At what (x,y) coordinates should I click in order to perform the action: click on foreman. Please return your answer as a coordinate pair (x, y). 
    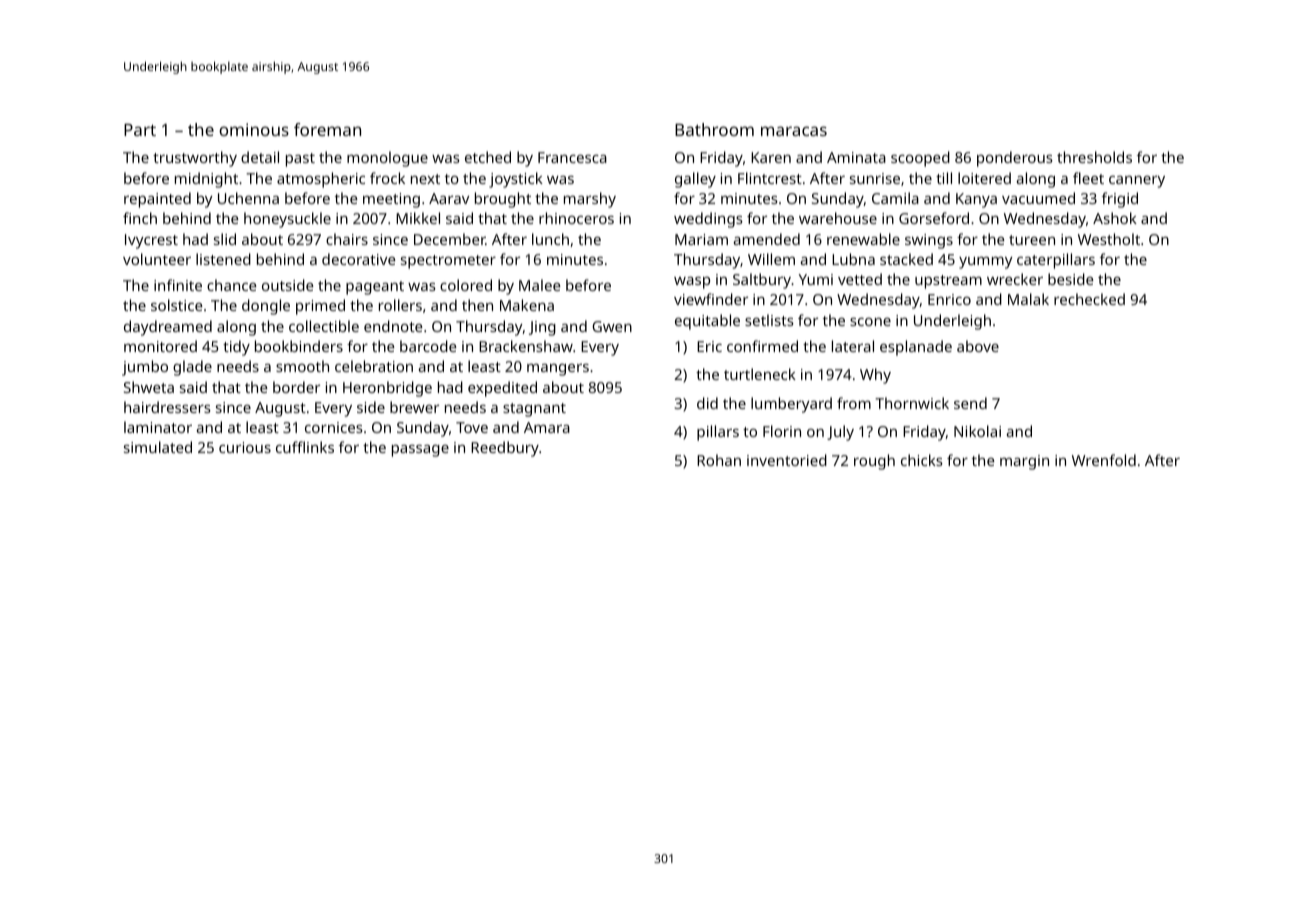
    Looking at the image, I should click on (327, 129).
